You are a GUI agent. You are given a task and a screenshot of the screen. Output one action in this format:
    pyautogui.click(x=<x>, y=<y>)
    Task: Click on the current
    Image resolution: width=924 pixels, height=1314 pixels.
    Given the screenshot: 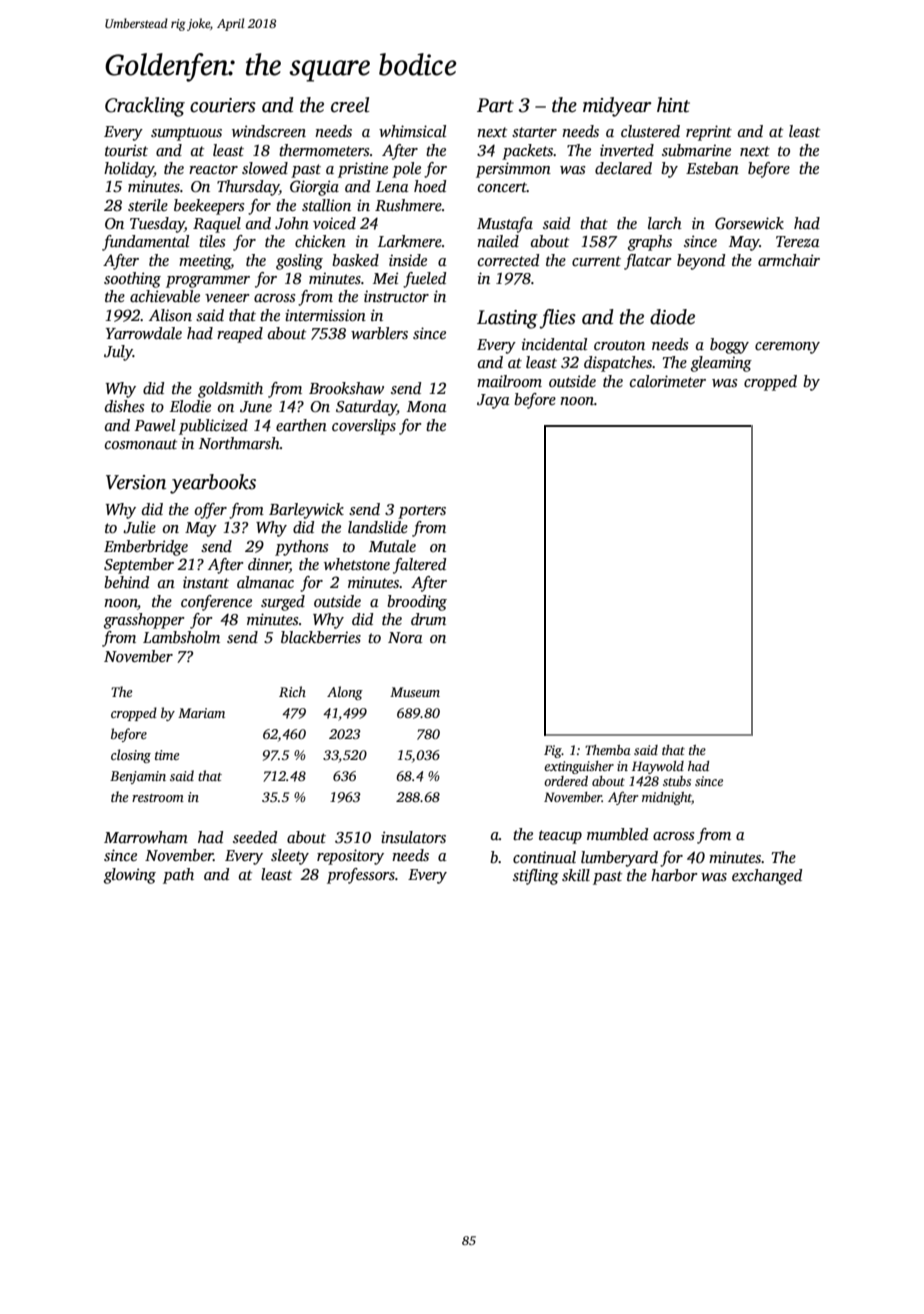 What is the action you would take?
    pyautogui.click(x=596, y=261)
